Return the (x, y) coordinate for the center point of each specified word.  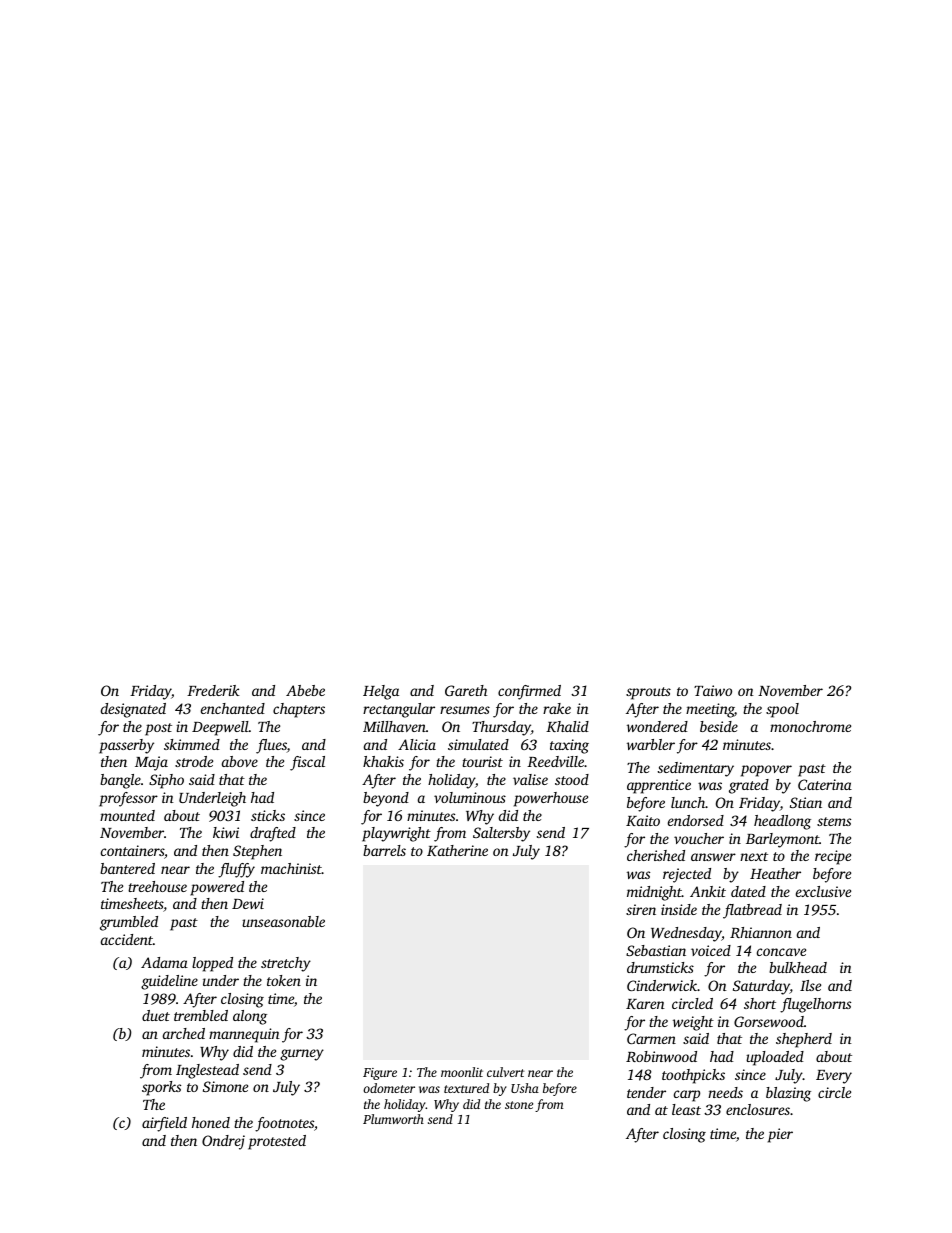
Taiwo (713, 690)
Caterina (825, 784)
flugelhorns (815, 1005)
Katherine (457, 850)
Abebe (305, 690)
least (686, 1109)
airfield (164, 1124)
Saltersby (501, 834)
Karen (645, 1004)
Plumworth (393, 1119)
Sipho (166, 781)
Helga (381, 692)
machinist (291, 868)
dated (748, 891)
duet (156, 1015)
